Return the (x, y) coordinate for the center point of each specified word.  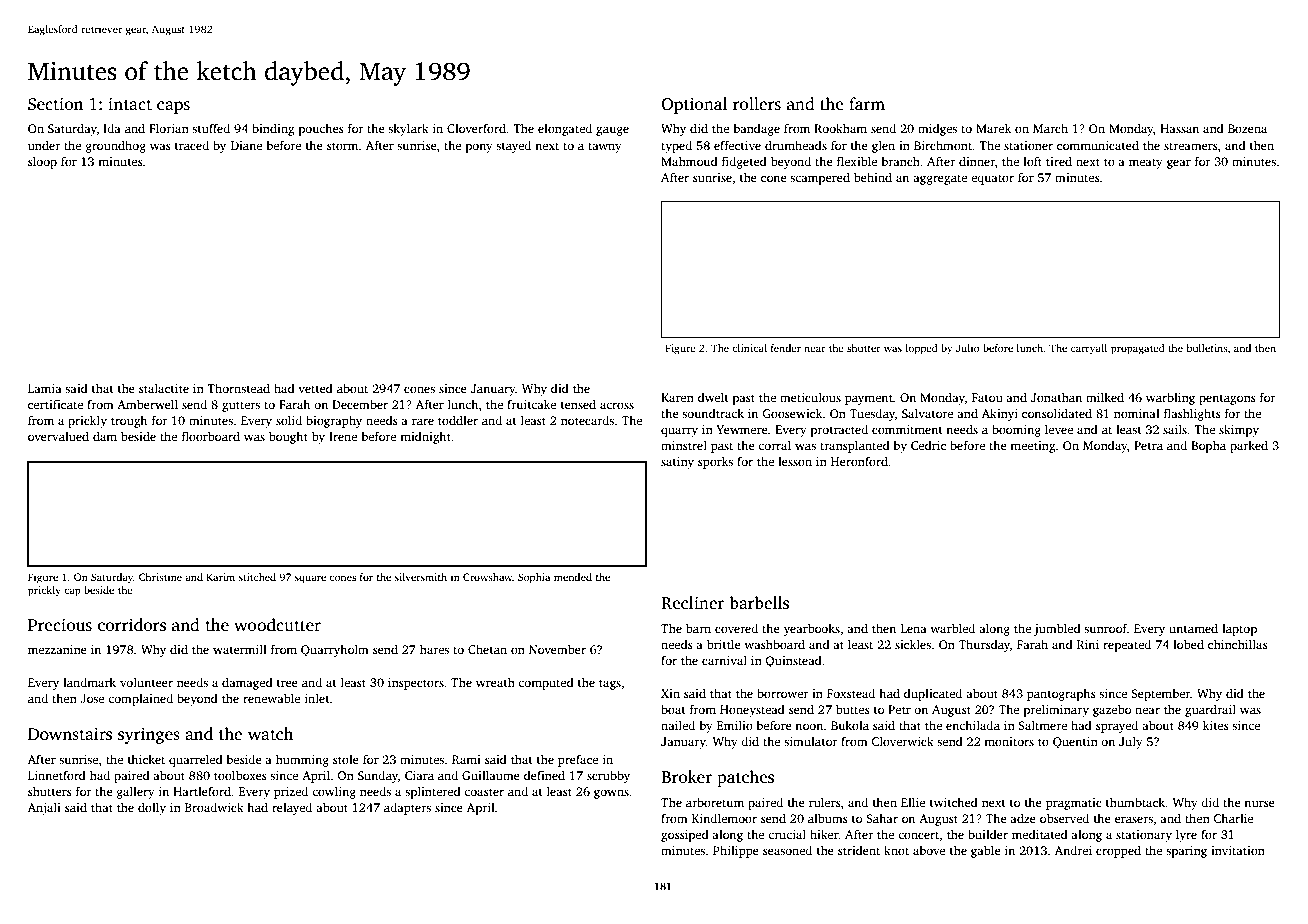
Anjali (44, 808)
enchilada (973, 725)
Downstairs (70, 734)
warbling (1170, 398)
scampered (820, 178)
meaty (1146, 163)
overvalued (58, 436)
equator (992, 179)
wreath (495, 682)
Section (55, 104)
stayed (513, 146)
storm (342, 146)
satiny (677, 463)
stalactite (164, 388)
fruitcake (531, 404)
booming (1016, 430)
